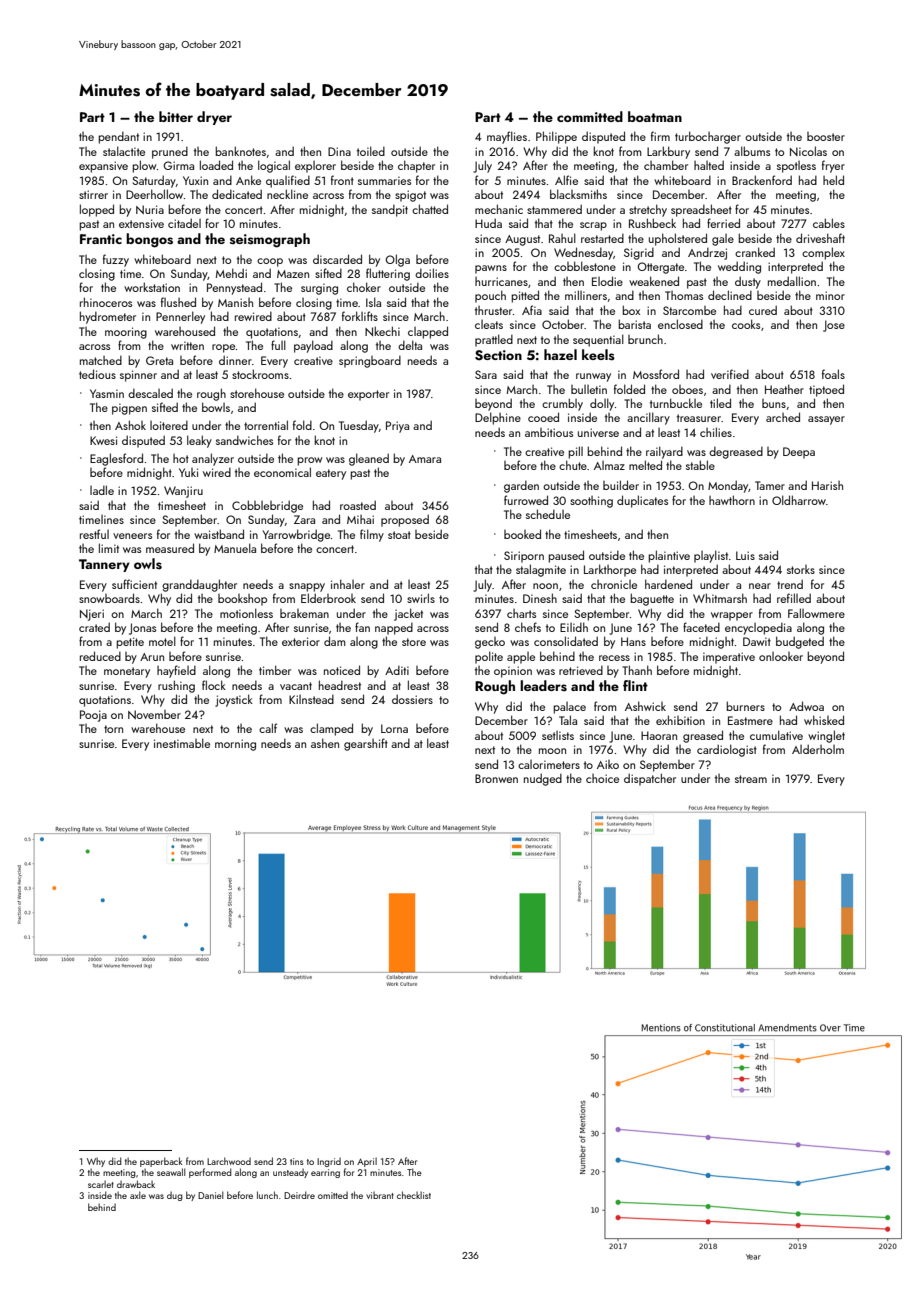 Image resolution: width=924 pixels, height=1308 pixels. I want to click on axle, so click(138, 1195).
